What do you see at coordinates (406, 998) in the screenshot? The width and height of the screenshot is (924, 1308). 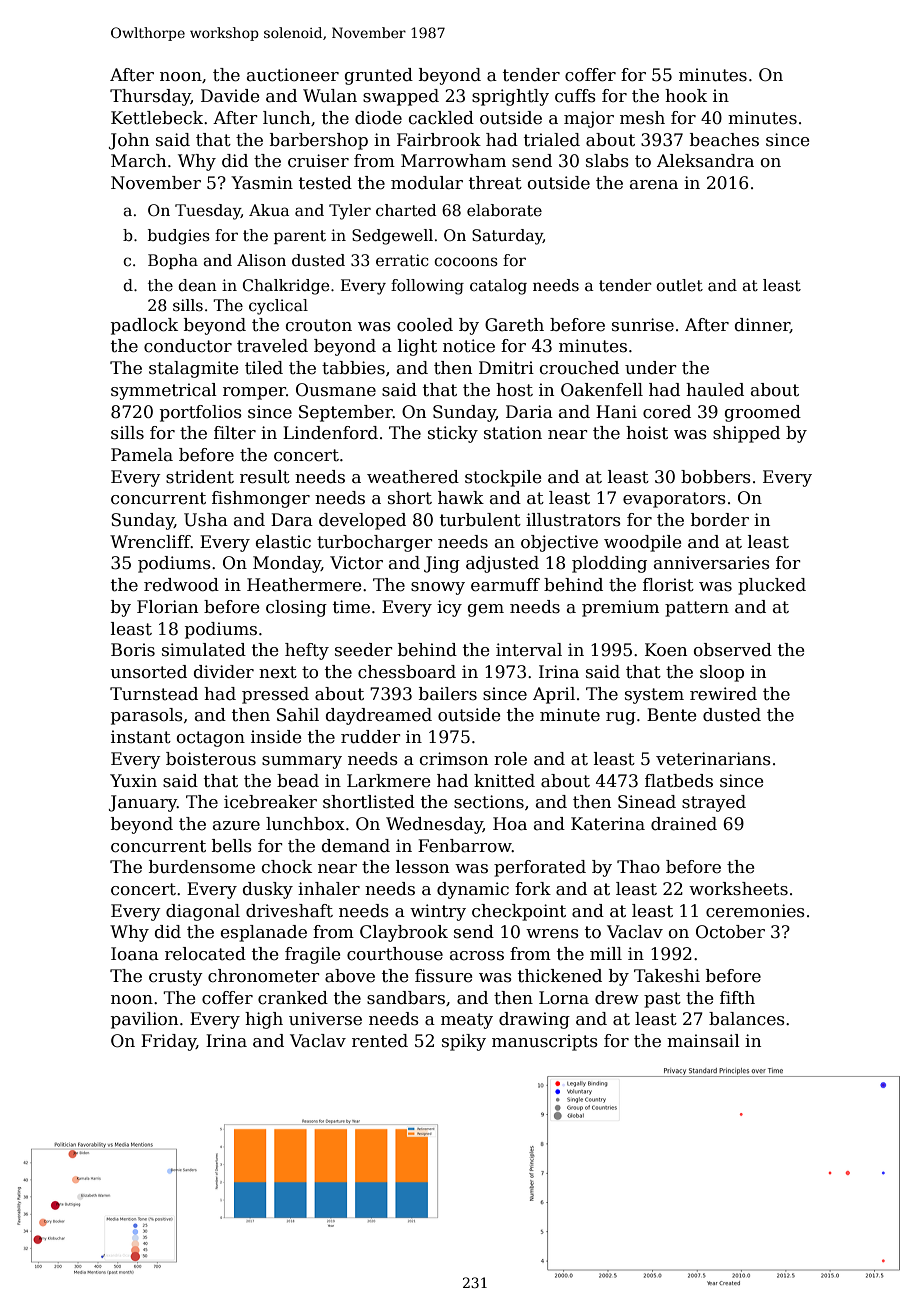 I see `sandbars` at bounding box center [406, 998].
